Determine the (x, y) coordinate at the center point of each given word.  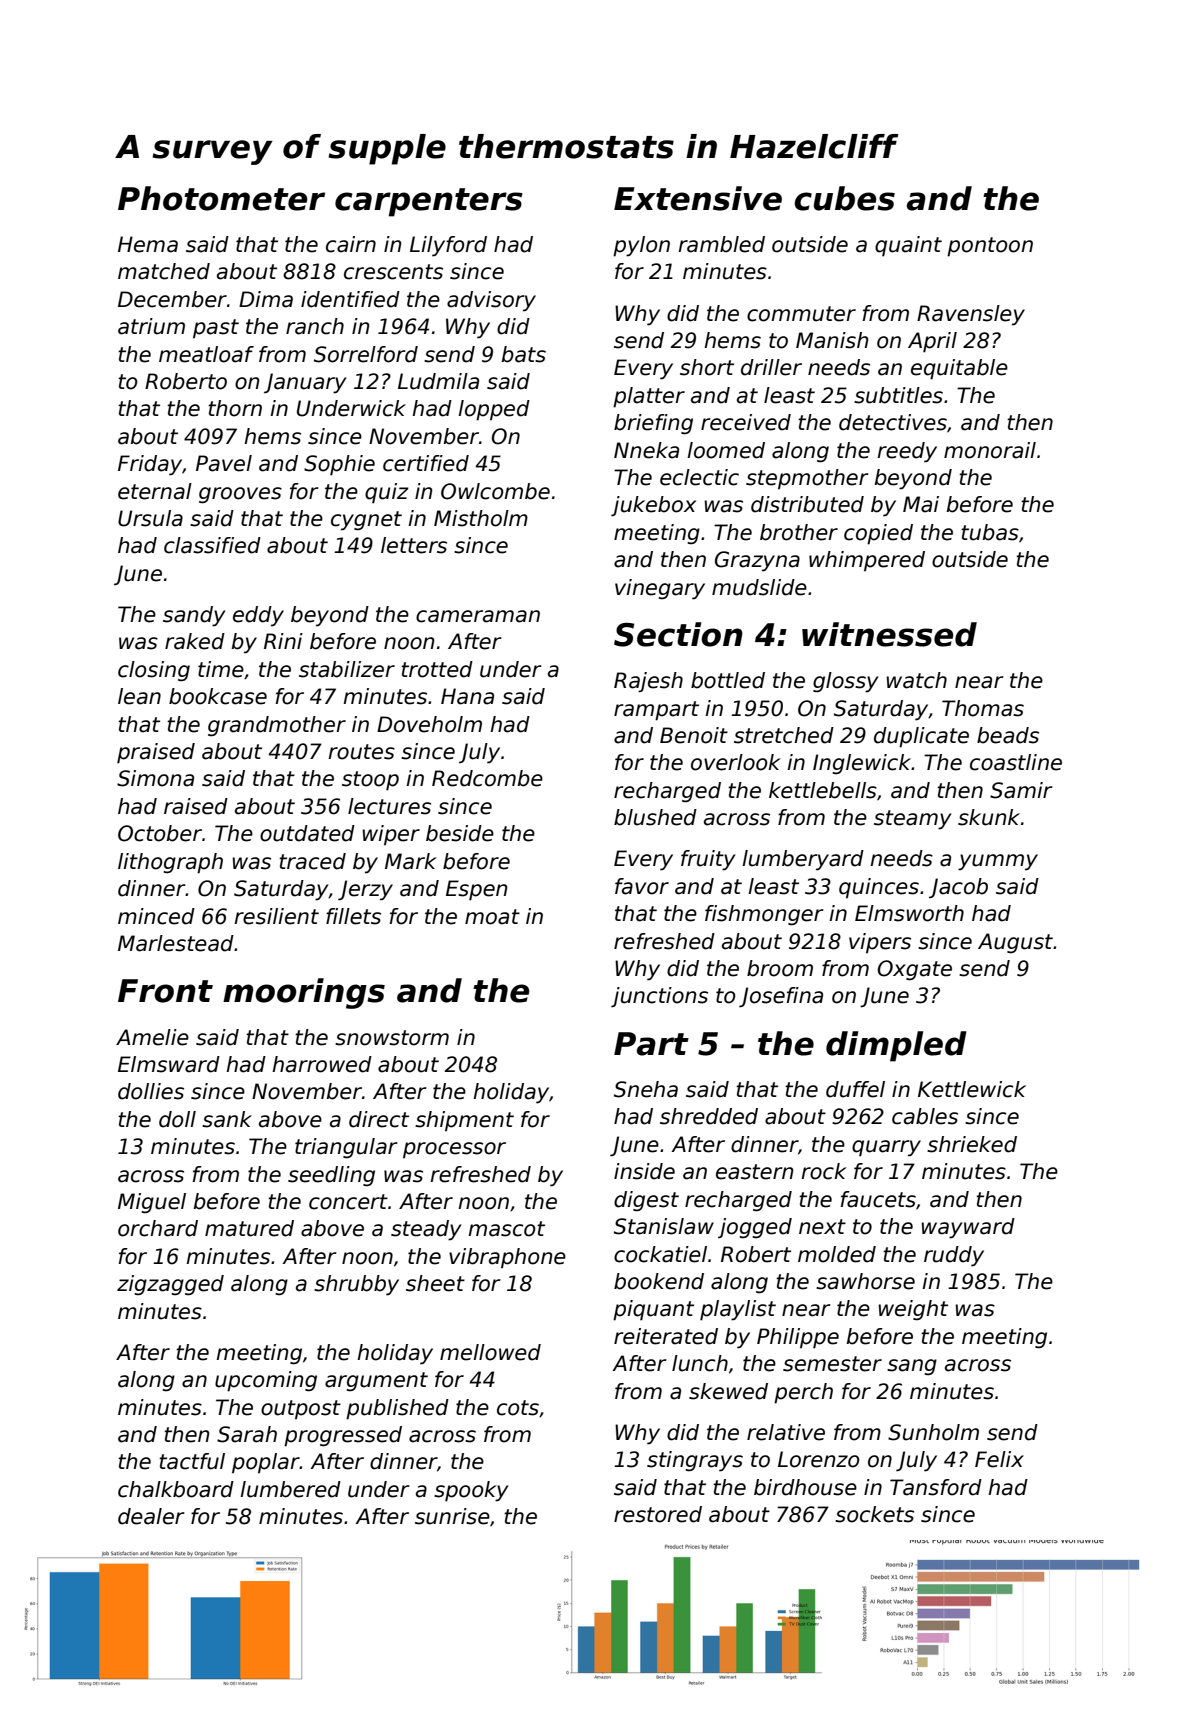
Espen (477, 890)
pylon (641, 246)
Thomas (983, 708)
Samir (1021, 790)
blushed (655, 817)
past (216, 329)
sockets (874, 1514)
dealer (151, 1516)
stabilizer (347, 669)
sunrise (452, 1516)
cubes (844, 198)
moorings (304, 993)
